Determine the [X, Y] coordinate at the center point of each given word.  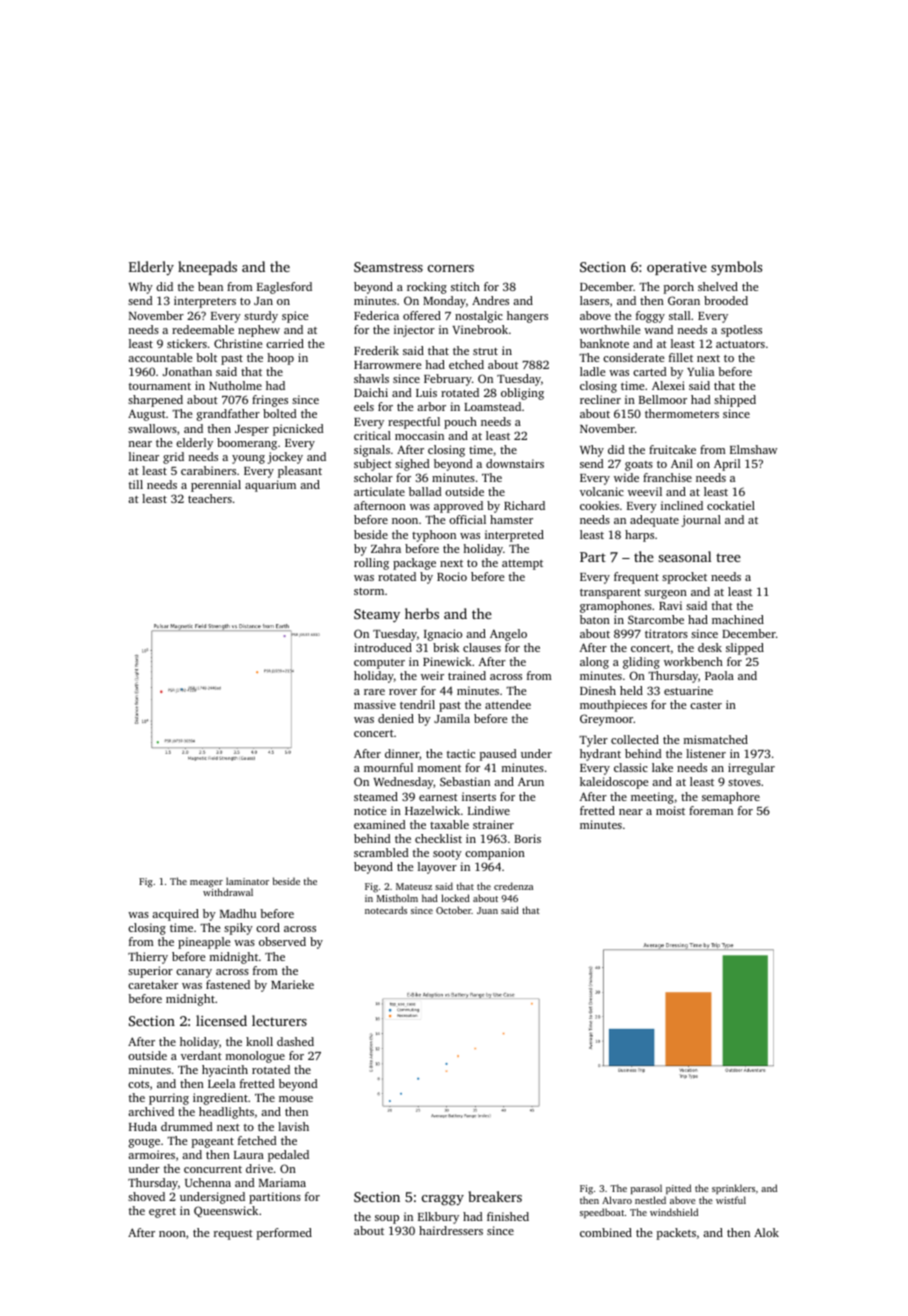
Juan [487, 910]
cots [138, 1084]
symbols [736, 268]
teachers [210, 498]
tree [728, 557]
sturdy [261, 317]
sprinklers [733, 1189]
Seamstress [388, 267]
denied [396, 718]
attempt [522, 565]
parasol [646, 1189]
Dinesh [598, 690]
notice [370, 810]
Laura [249, 1155]
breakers [495, 1196]
